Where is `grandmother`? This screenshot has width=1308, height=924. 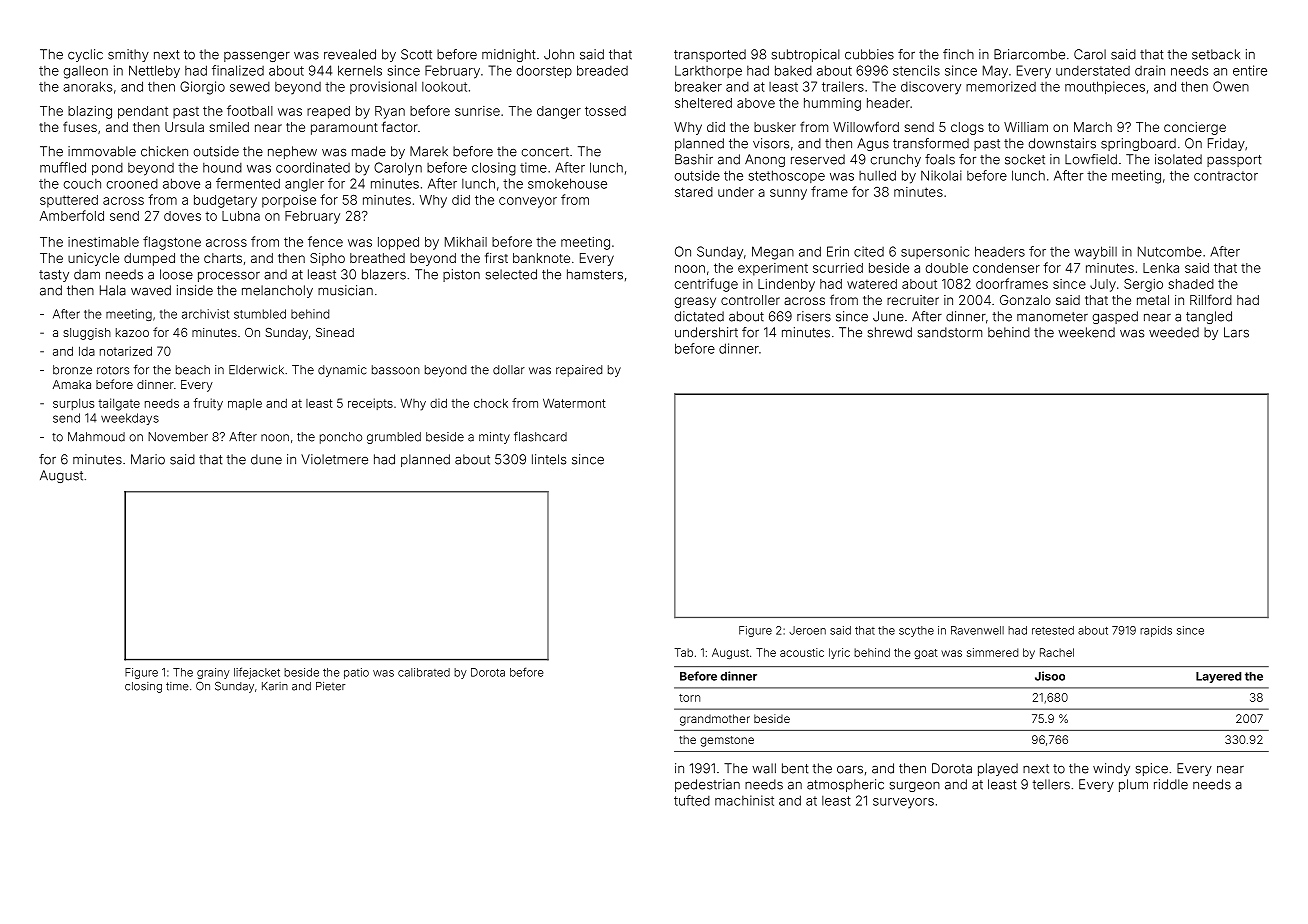 grandmother is located at coordinates (715, 720).
